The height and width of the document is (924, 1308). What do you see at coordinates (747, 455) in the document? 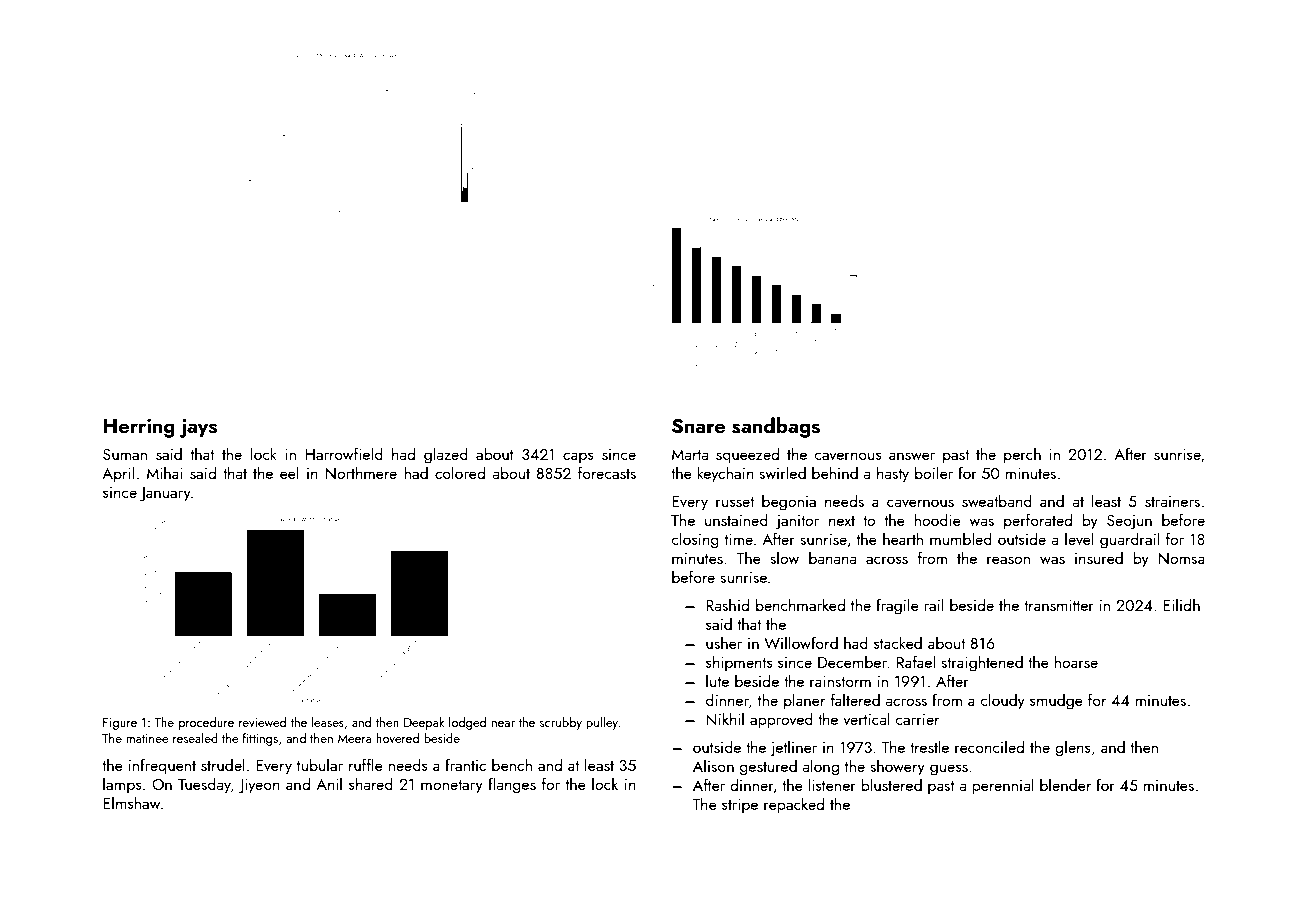
I see `squeezed` at bounding box center [747, 455].
